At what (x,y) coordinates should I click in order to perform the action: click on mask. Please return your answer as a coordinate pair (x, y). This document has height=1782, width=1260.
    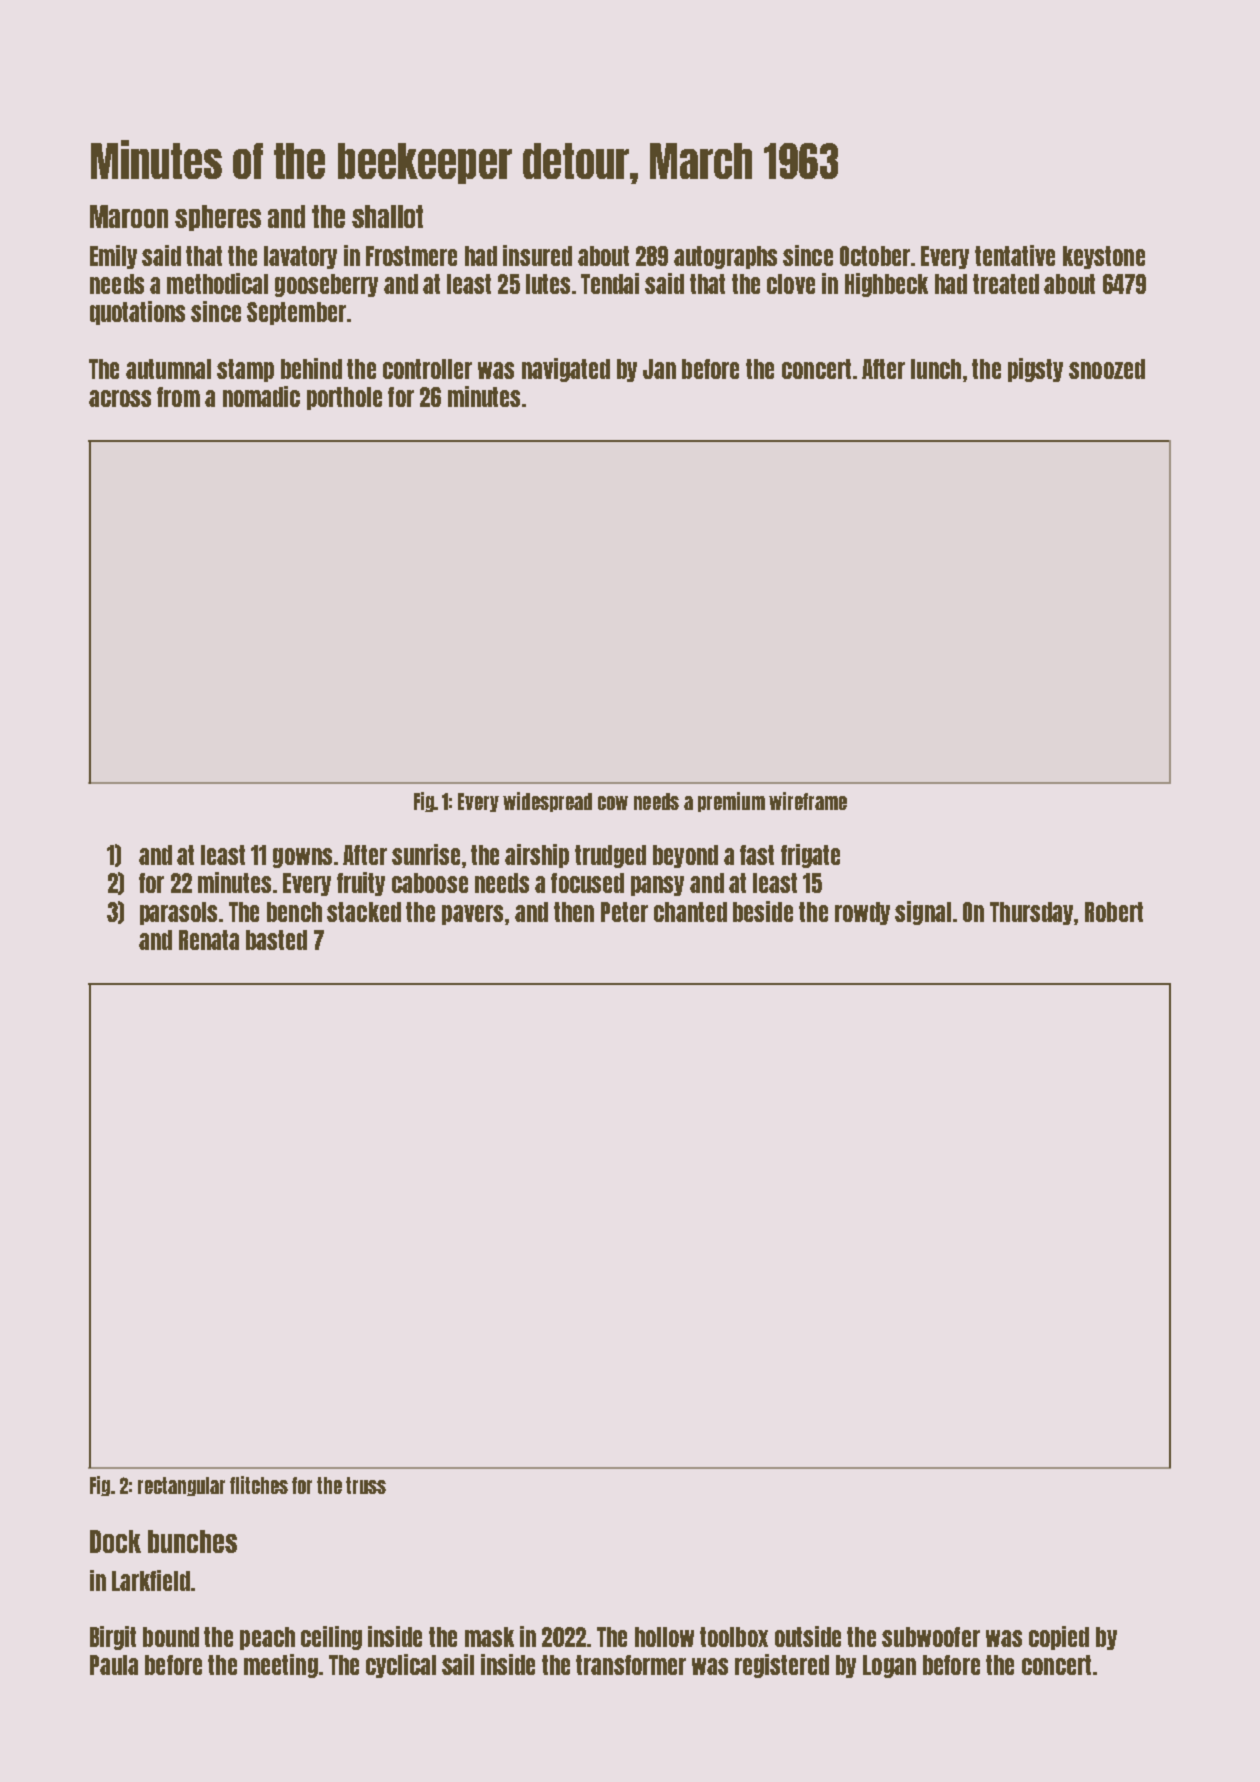
    Looking at the image, I should click on (489, 1637).
